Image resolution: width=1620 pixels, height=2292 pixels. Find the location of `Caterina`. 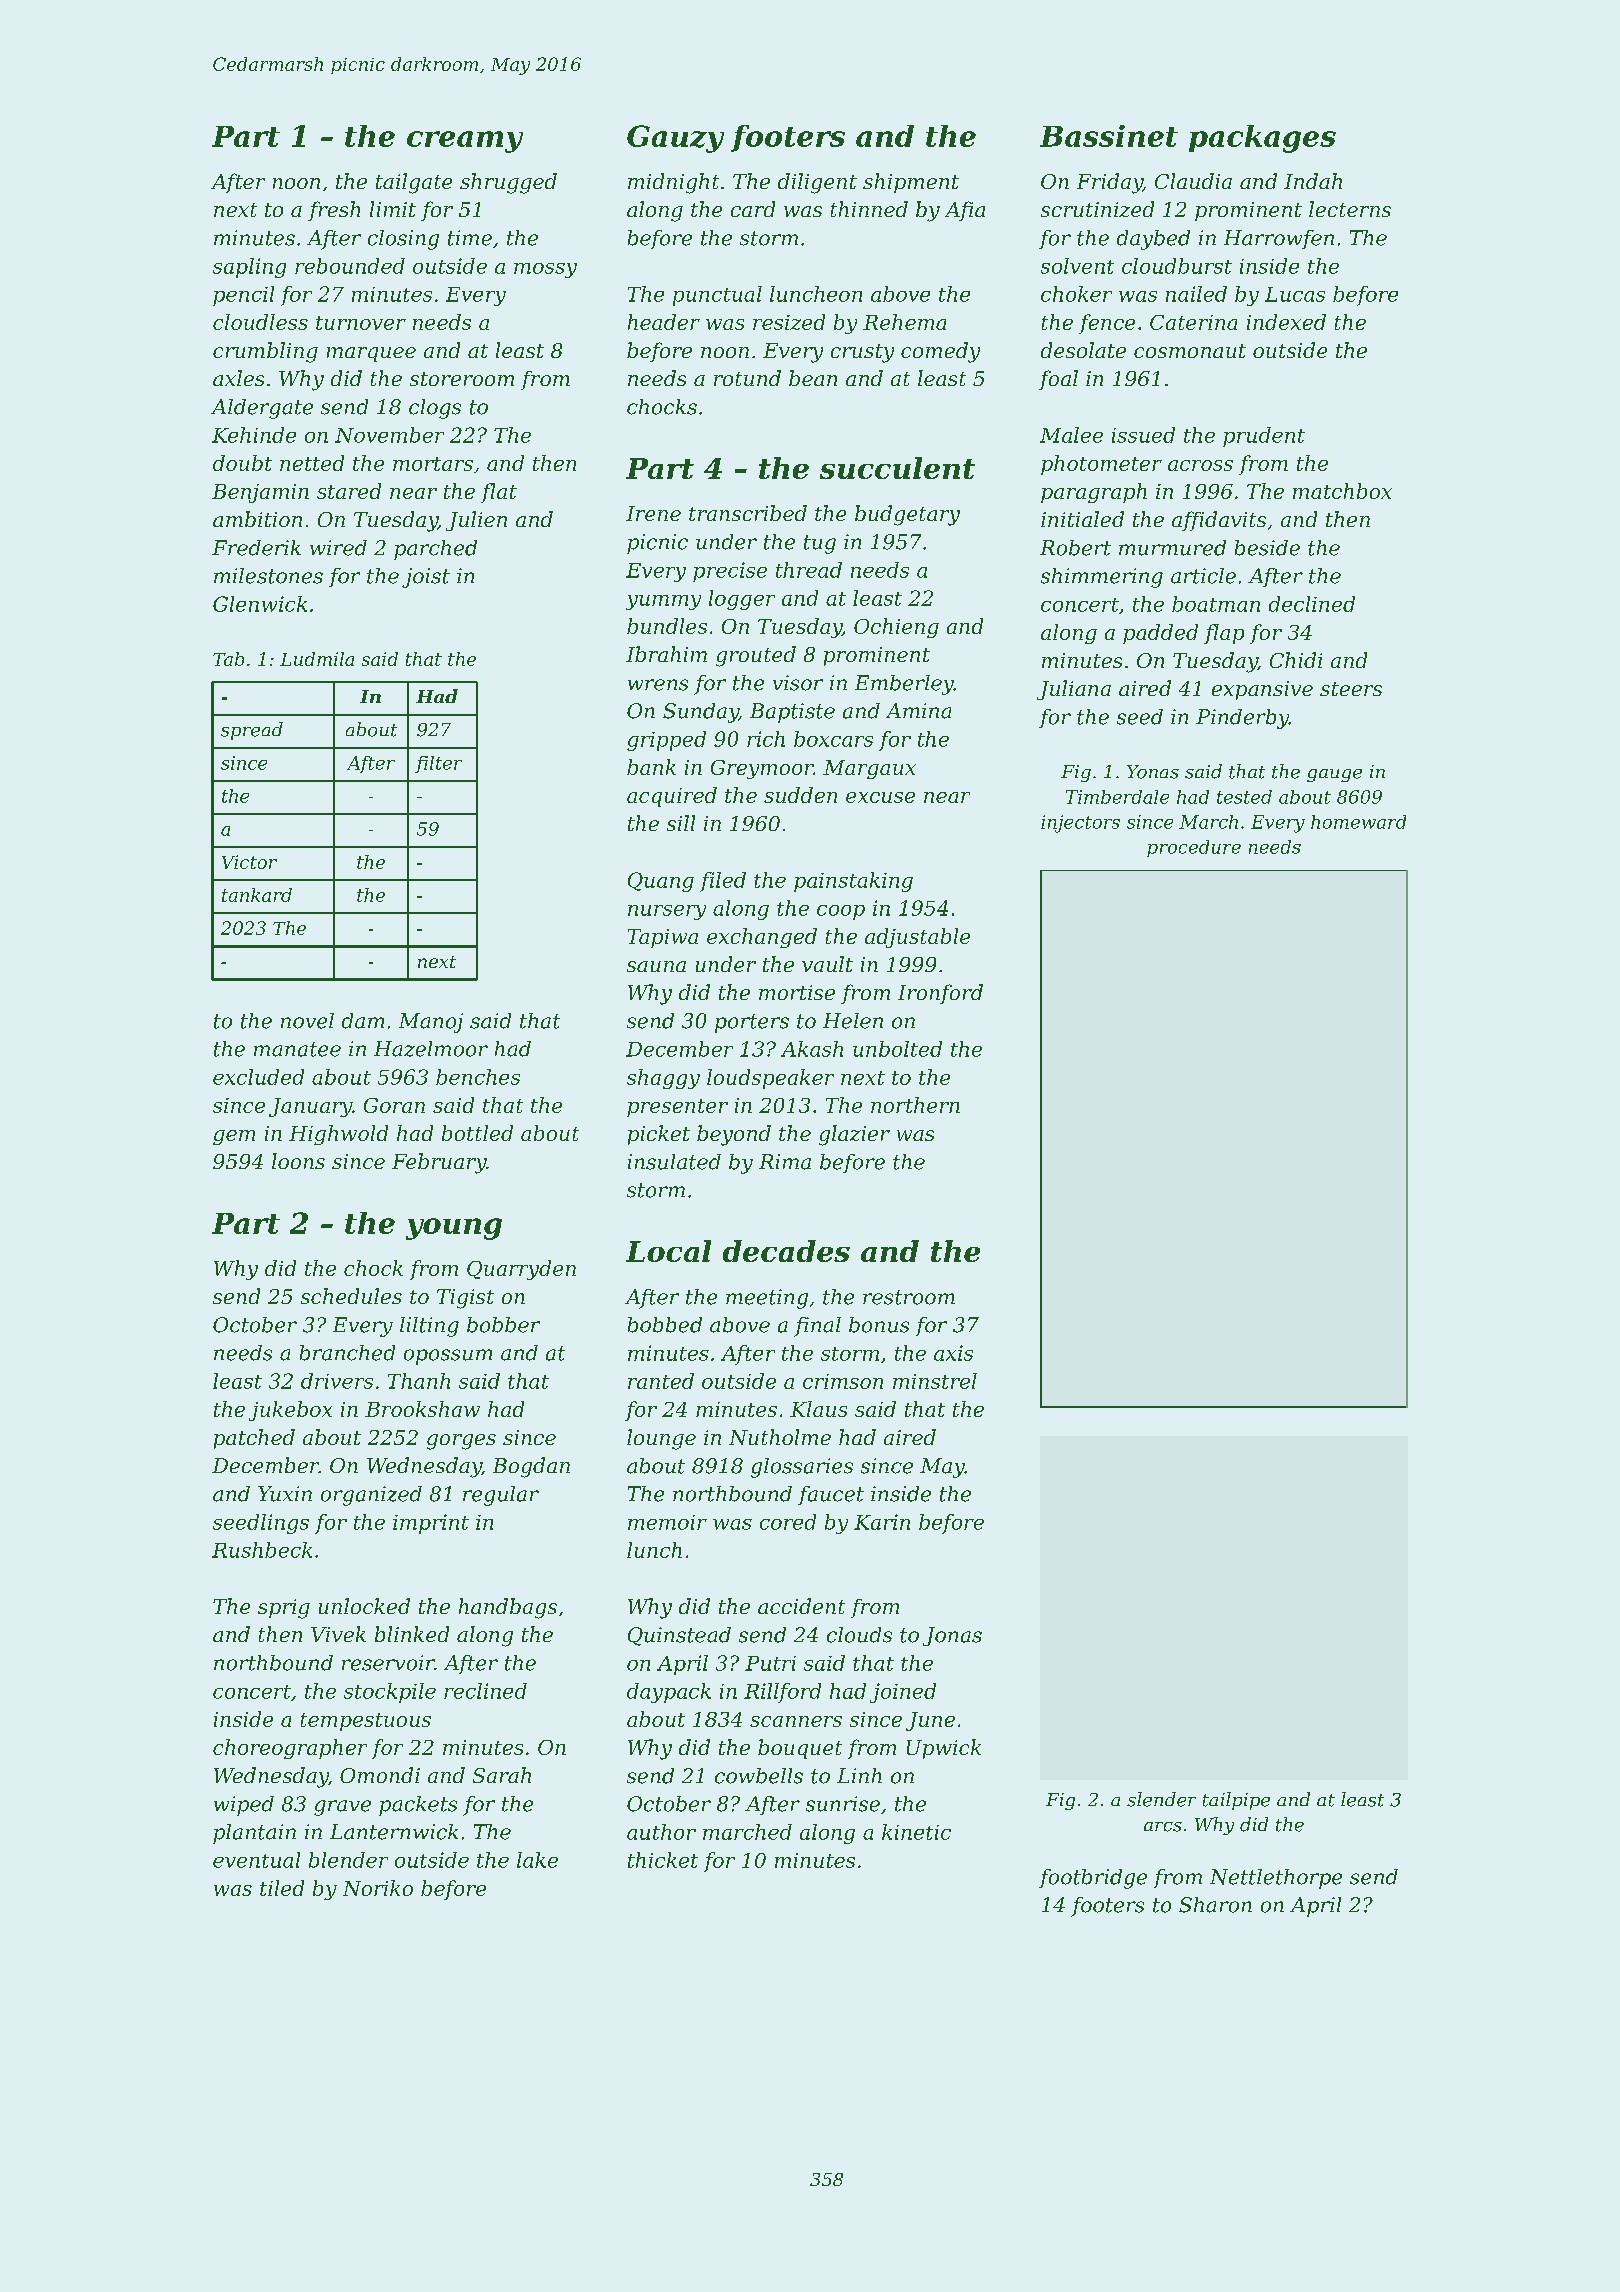

Caterina is located at coordinates (1193, 322).
